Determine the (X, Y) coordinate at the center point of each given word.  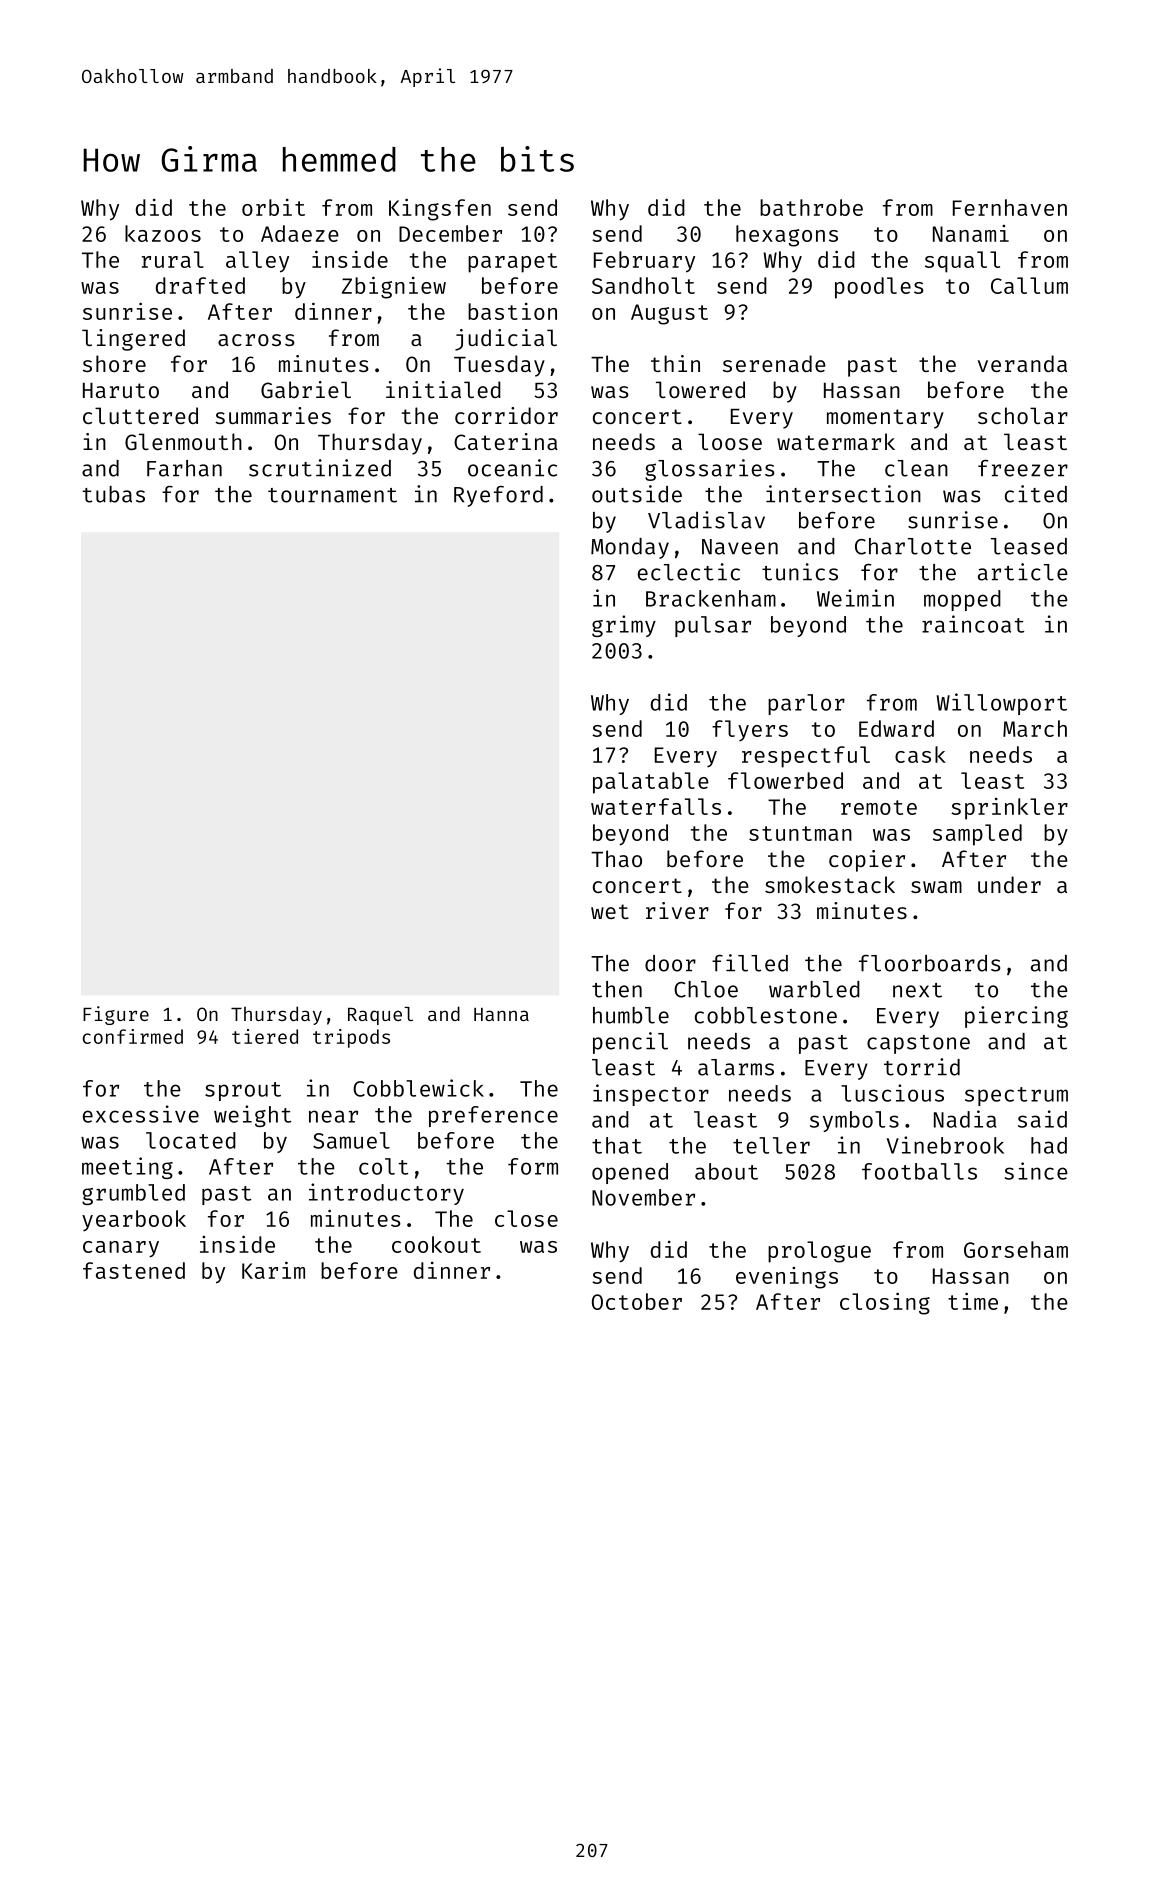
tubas (113, 494)
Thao (616, 858)
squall (962, 262)
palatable (651, 783)
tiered (265, 1036)
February (644, 262)
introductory (386, 1194)
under (1009, 884)
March (1035, 728)
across (256, 340)
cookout (436, 1244)
